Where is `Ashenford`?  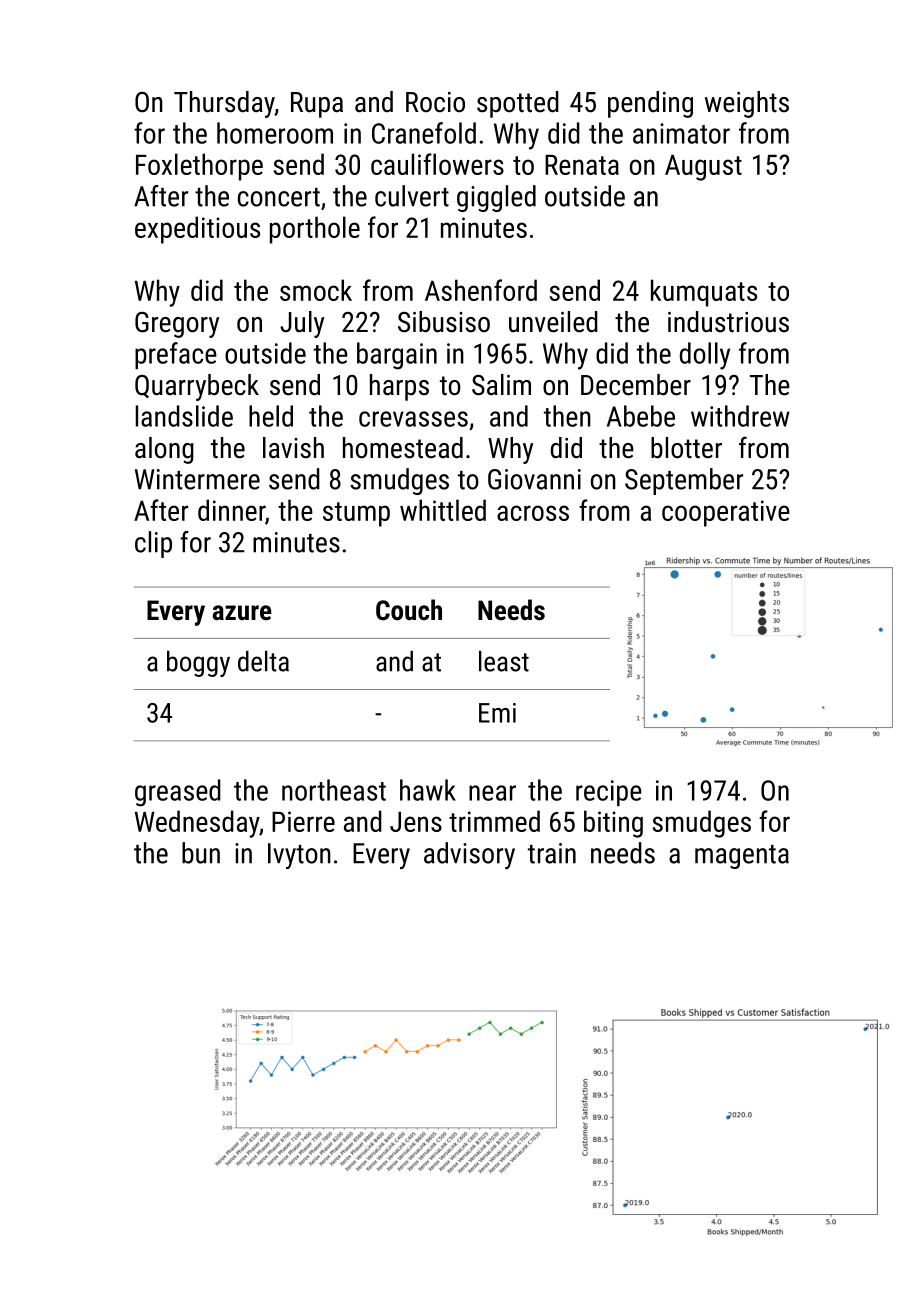
Ashenford is located at coordinates (481, 290).
